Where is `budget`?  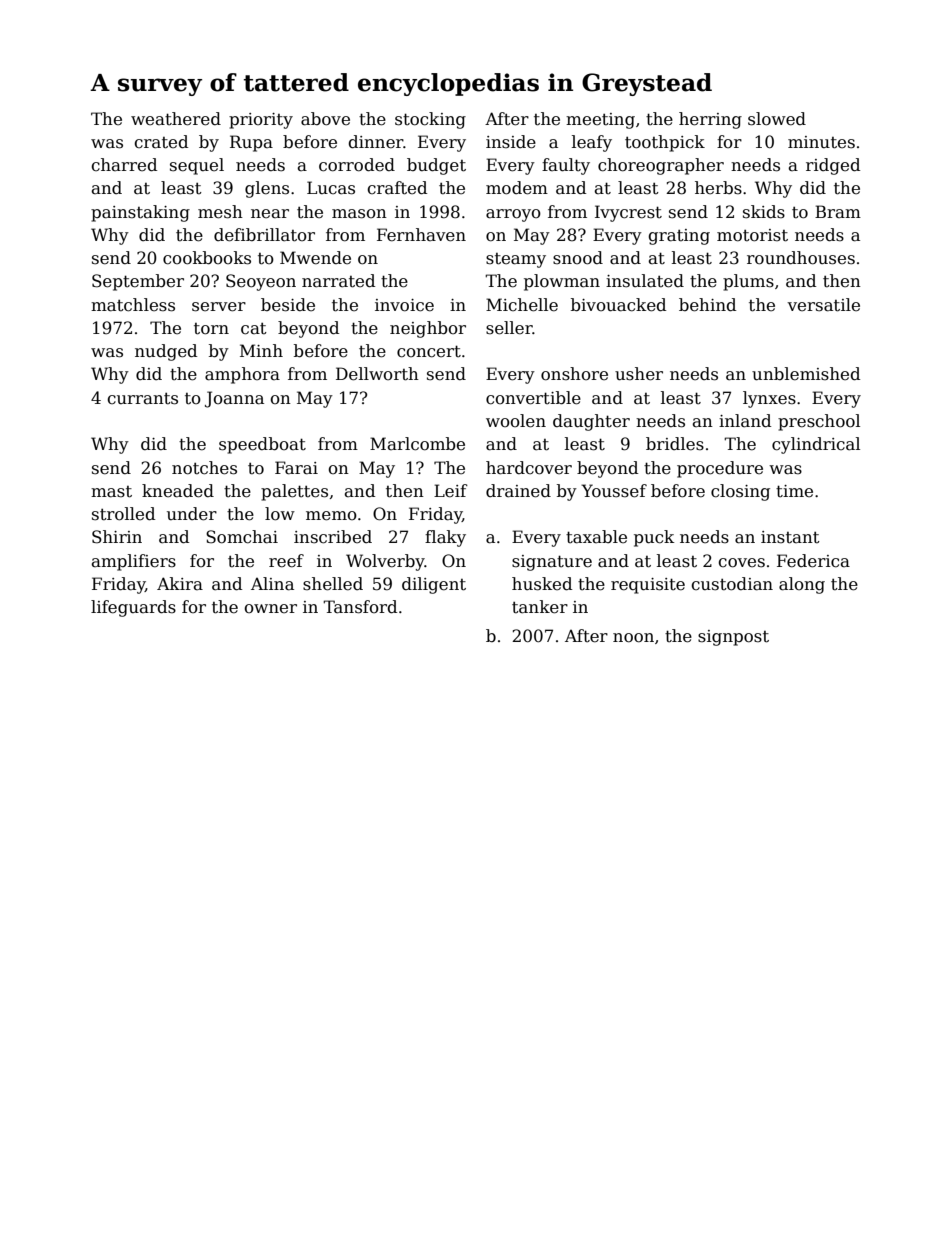
budget is located at coordinates (436, 166).
